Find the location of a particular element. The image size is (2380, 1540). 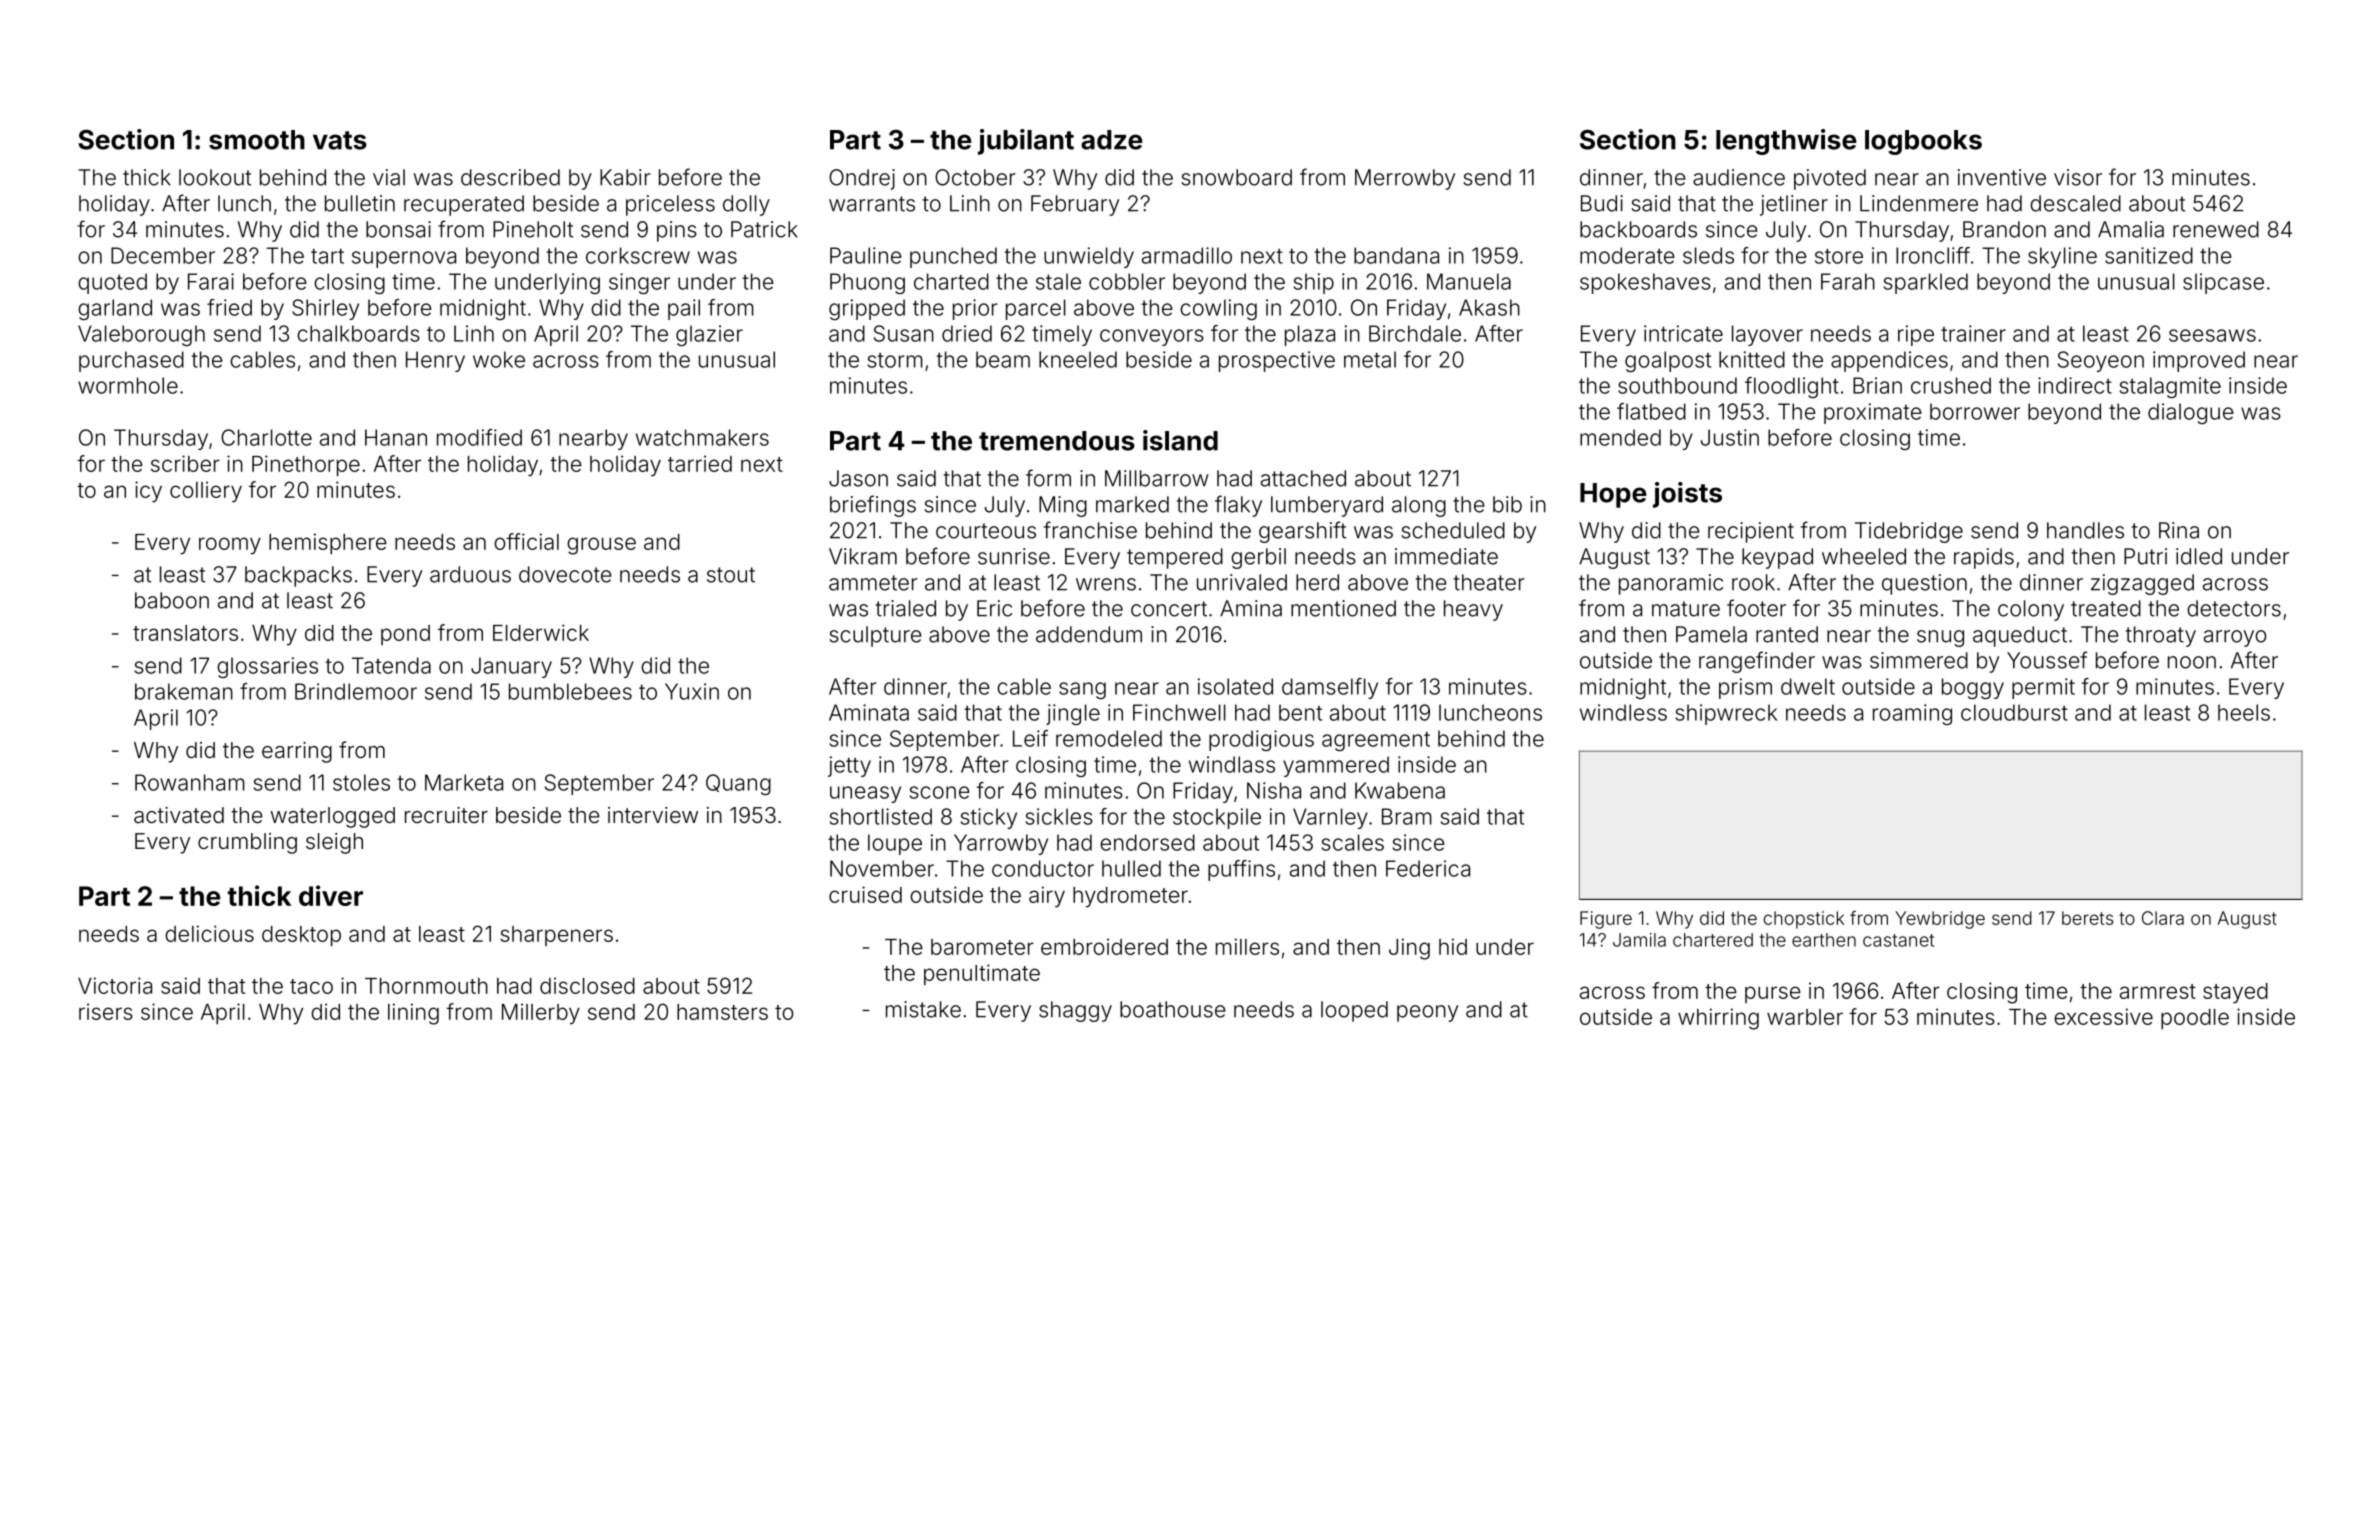

jubilant is located at coordinates (1026, 142).
